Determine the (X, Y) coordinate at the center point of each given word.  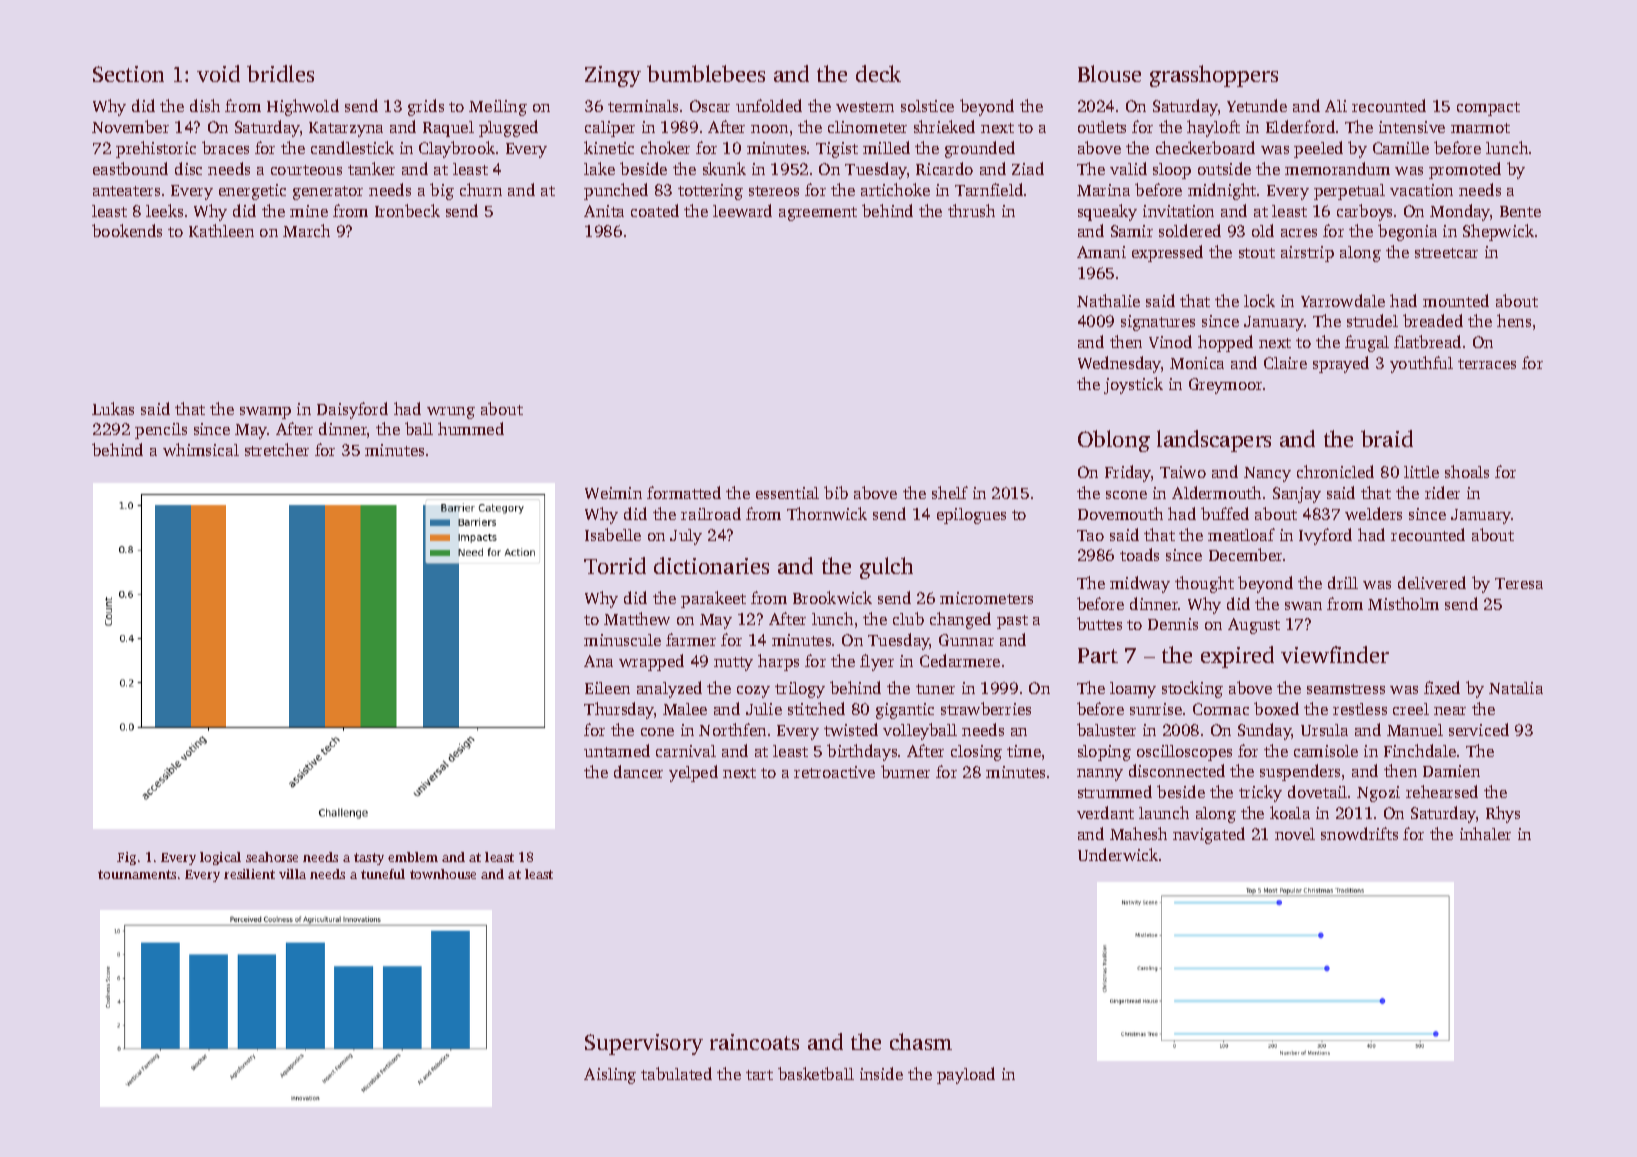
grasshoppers (1214, 76)
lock (1259, 300)
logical (220, 858)
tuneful (383, 874)
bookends (127, 230)
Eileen (607, 688)
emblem (413, 857)
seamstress (1346, 689)
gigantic (905, 711)
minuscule (622, 640)
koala (1290, 812)
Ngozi (1378, 794)
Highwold (303, 107)
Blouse (1109, 73)
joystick (1133, 385)
